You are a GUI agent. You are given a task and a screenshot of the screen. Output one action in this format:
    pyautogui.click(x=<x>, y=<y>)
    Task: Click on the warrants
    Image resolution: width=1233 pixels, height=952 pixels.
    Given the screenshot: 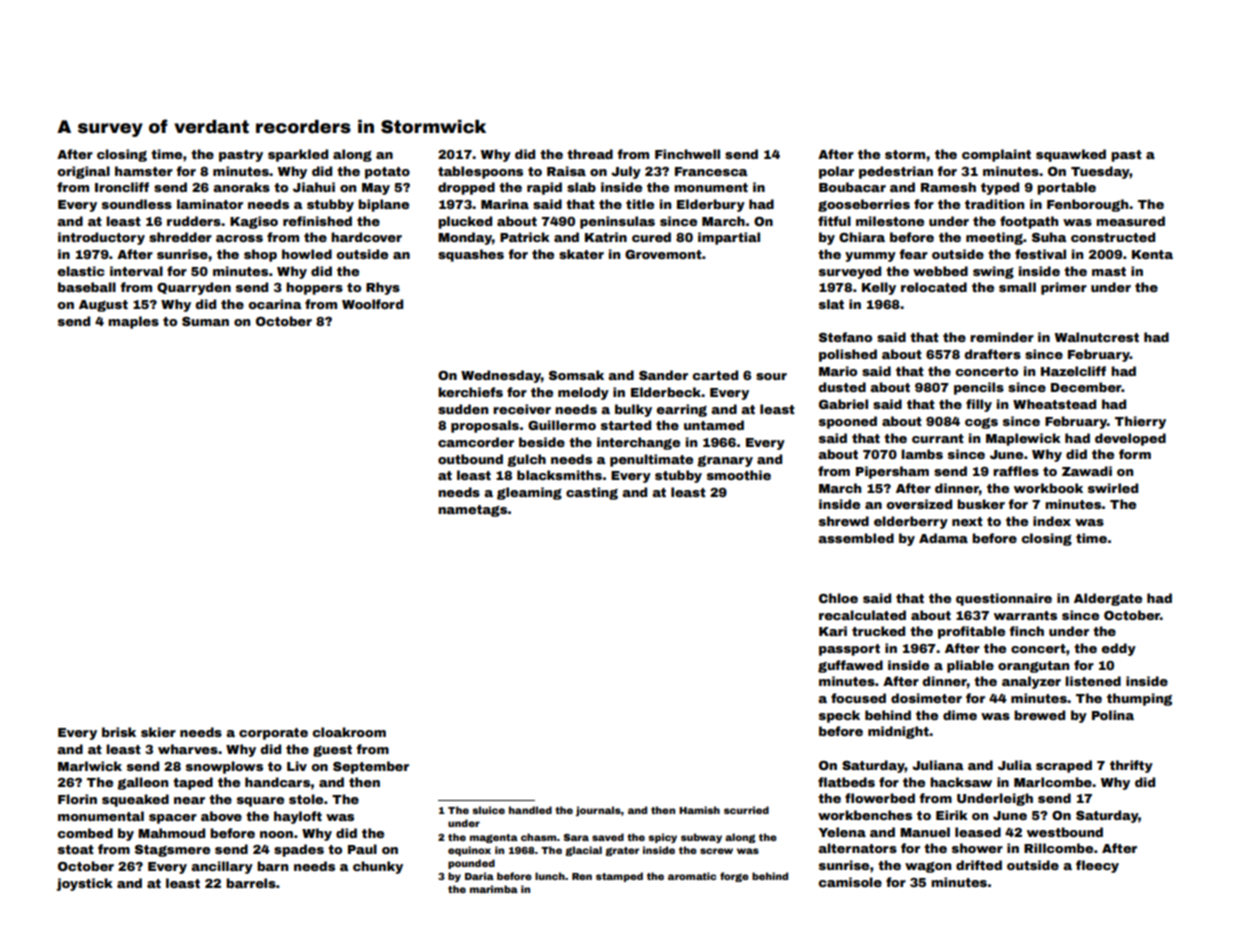 What is the action you would take?
    pyautogui.click(x=1025, y=615)
